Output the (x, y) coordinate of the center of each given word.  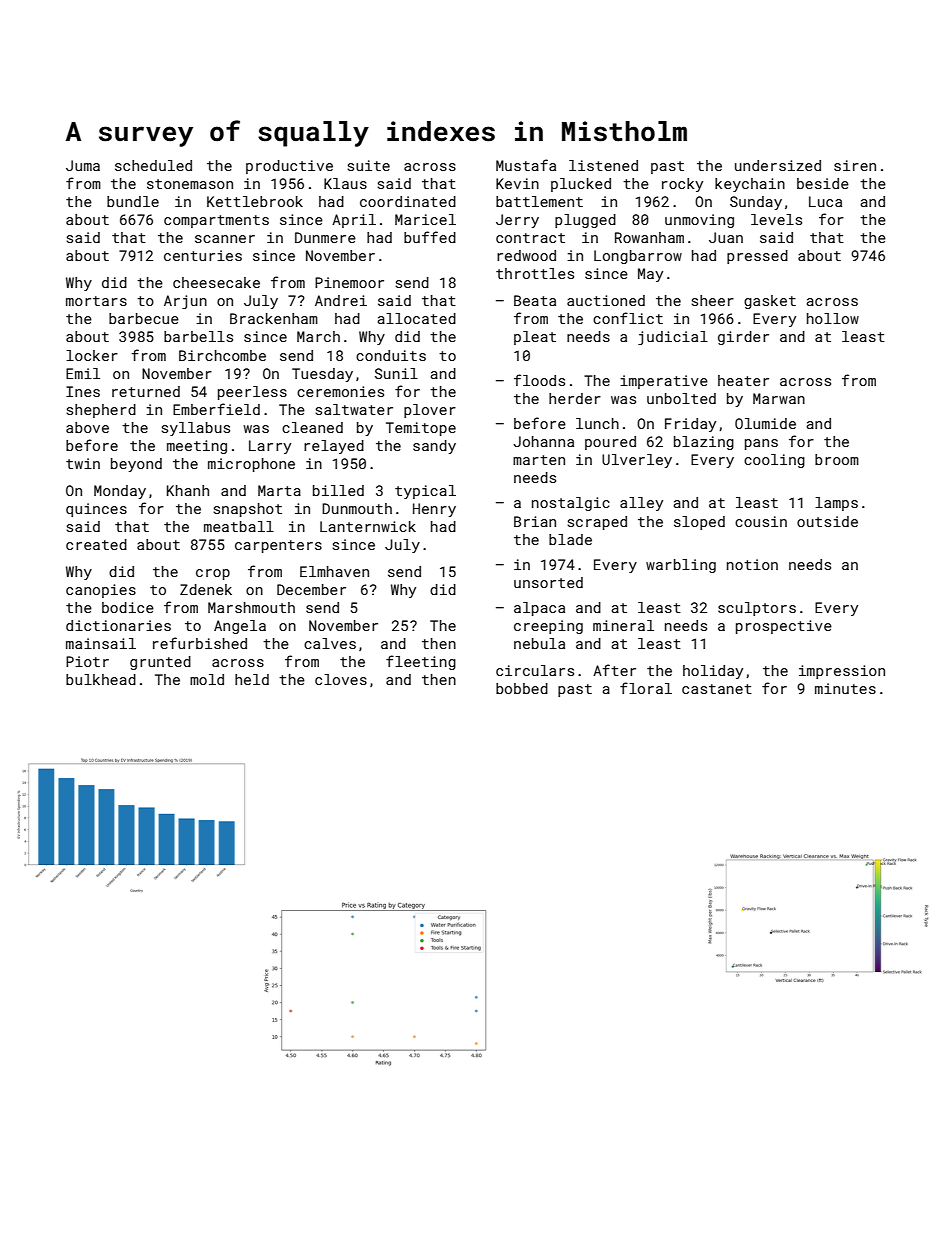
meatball (239, 526)
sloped (699, 523)
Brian (535, 521)
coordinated (408, 201)
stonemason (190, 184)
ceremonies (340, 391)
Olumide (765, 423)
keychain (750, 185)
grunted (160, 663)
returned (146, 391)
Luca (825, 201)
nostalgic (571, 504)
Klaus (345, 183)
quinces (96, 510)
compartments (216, 221)
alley (641, 504)
